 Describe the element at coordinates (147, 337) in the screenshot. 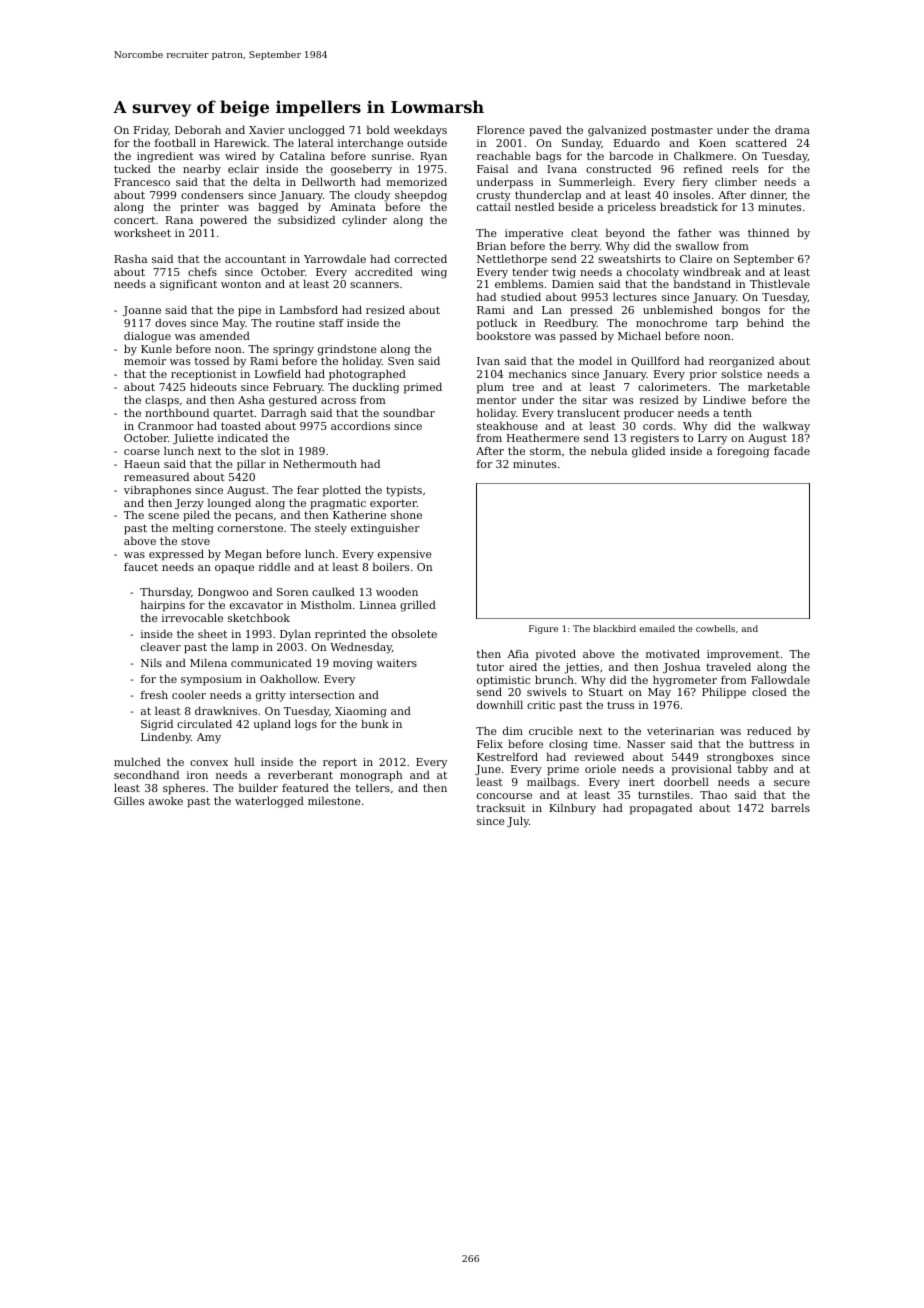

I see `dialogue` at that location.
